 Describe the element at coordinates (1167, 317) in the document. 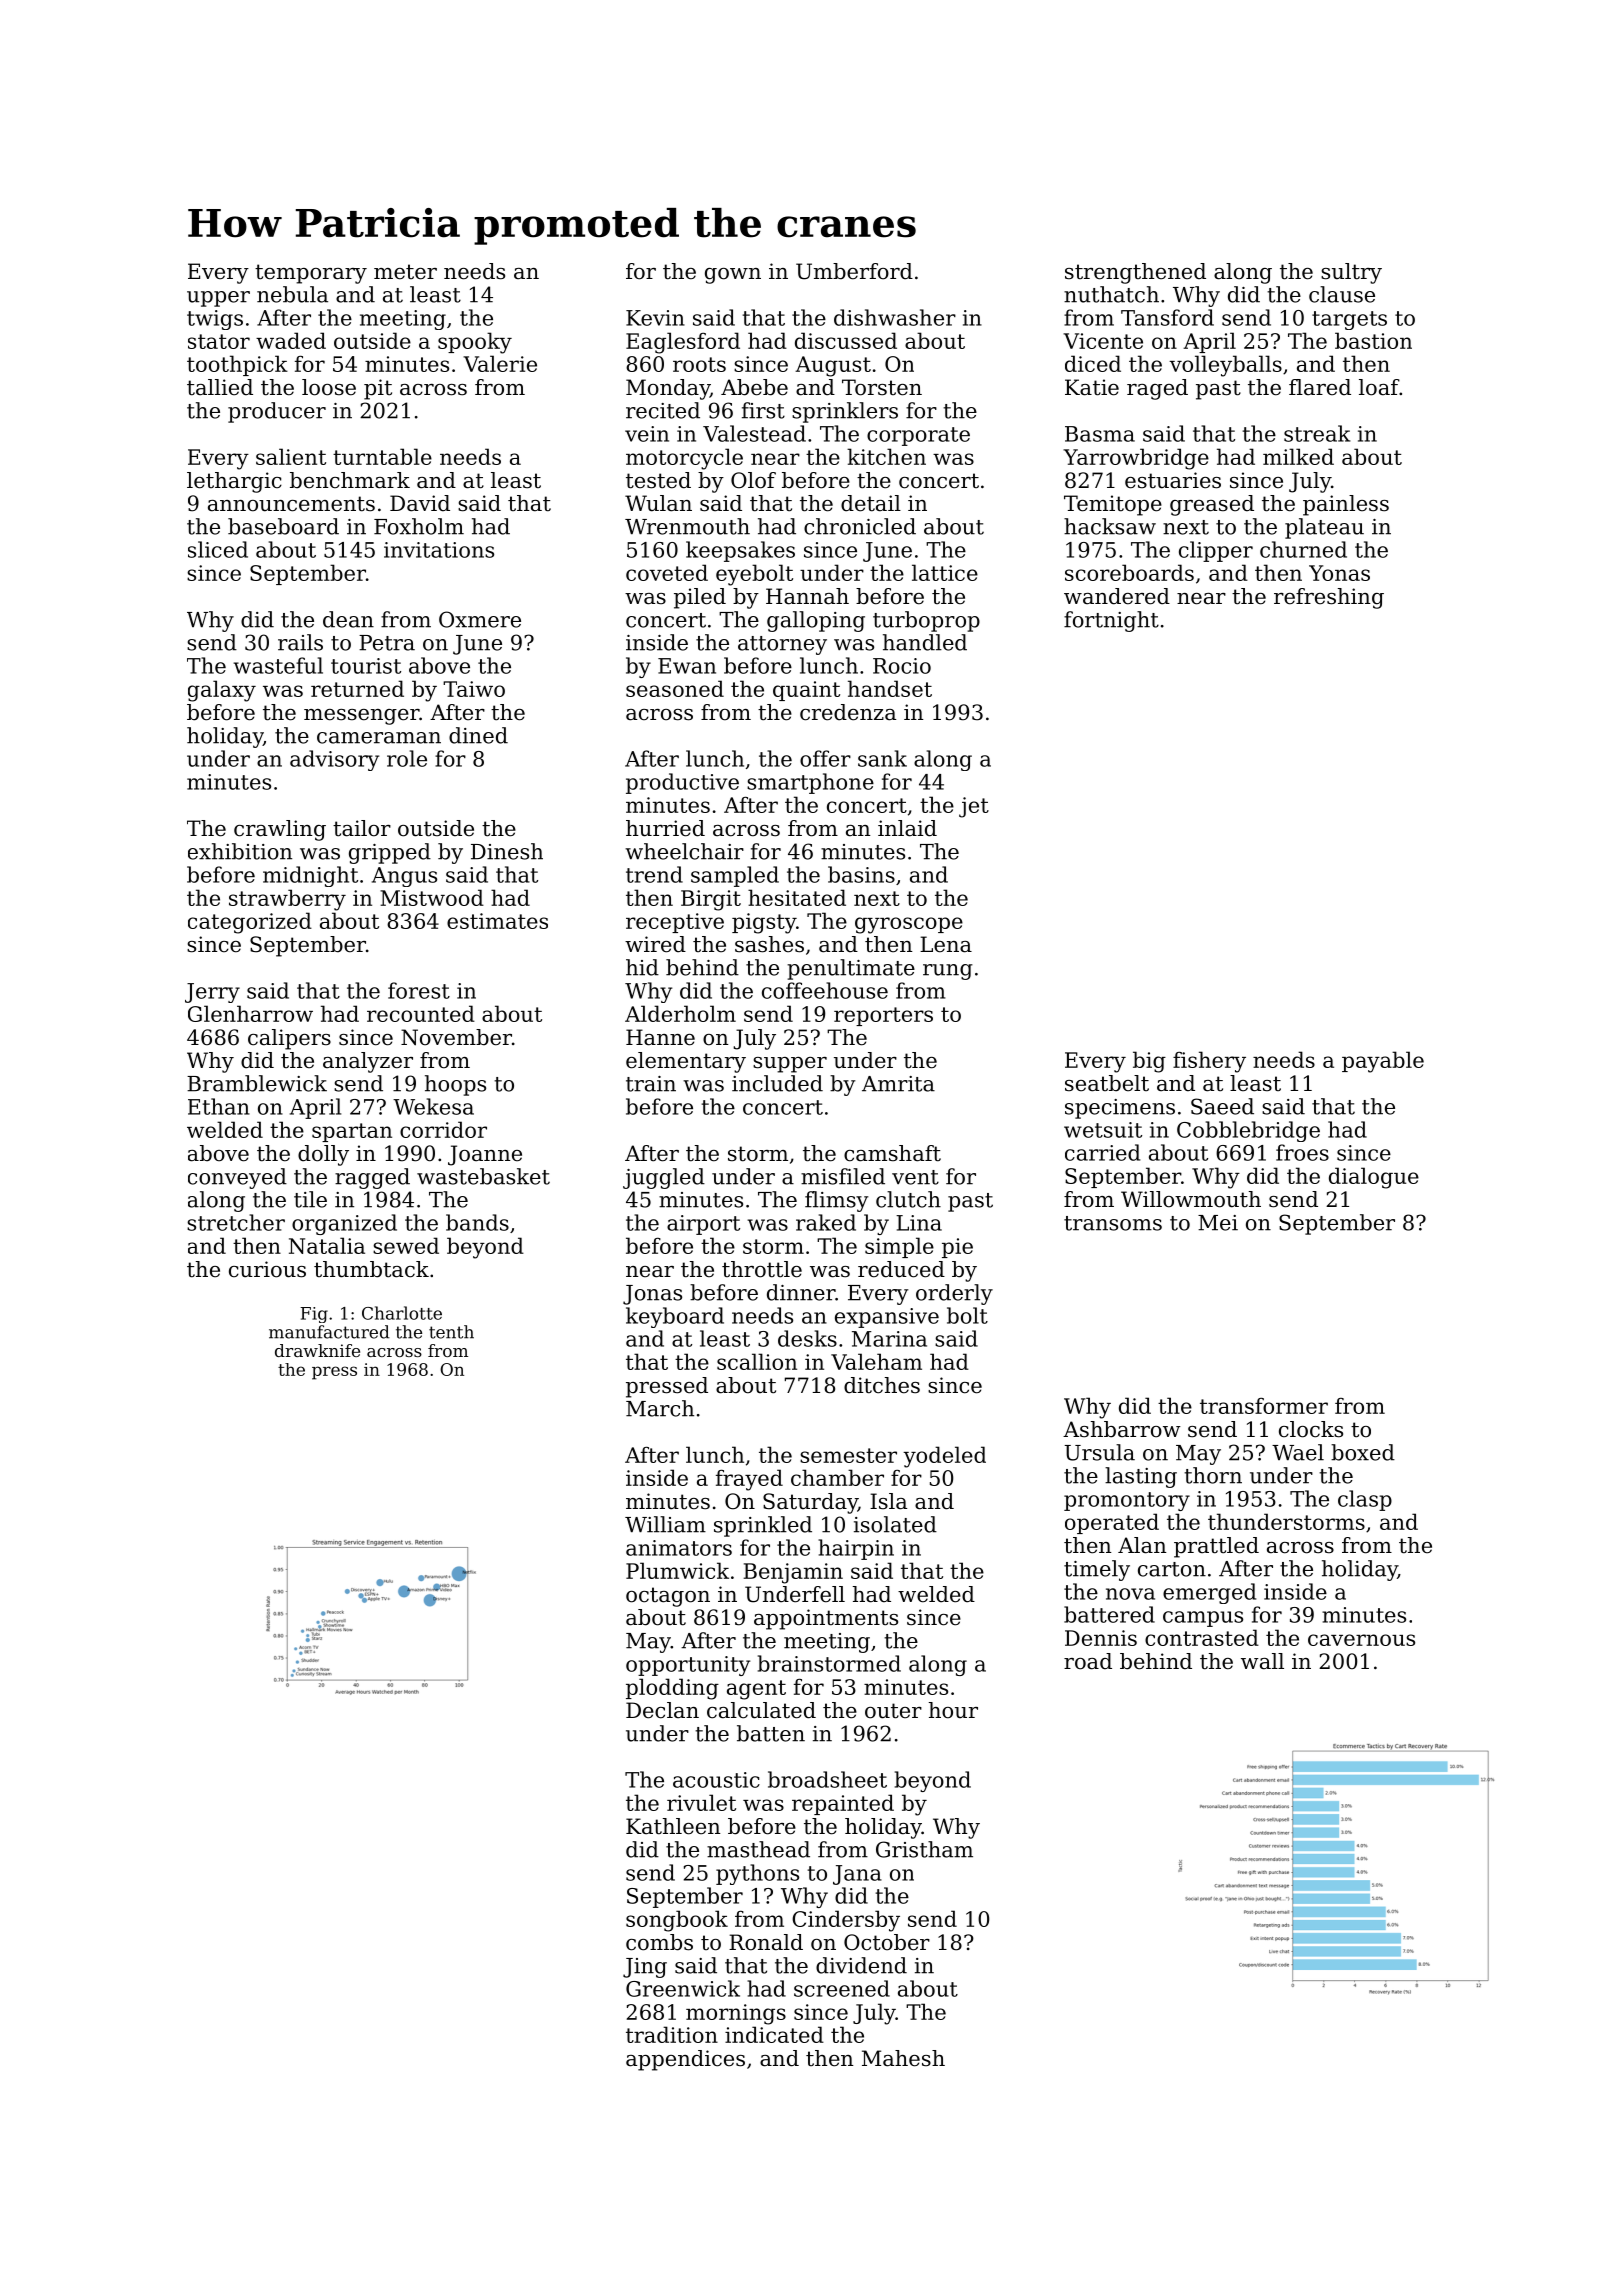

I see `Tansford` at that location.
